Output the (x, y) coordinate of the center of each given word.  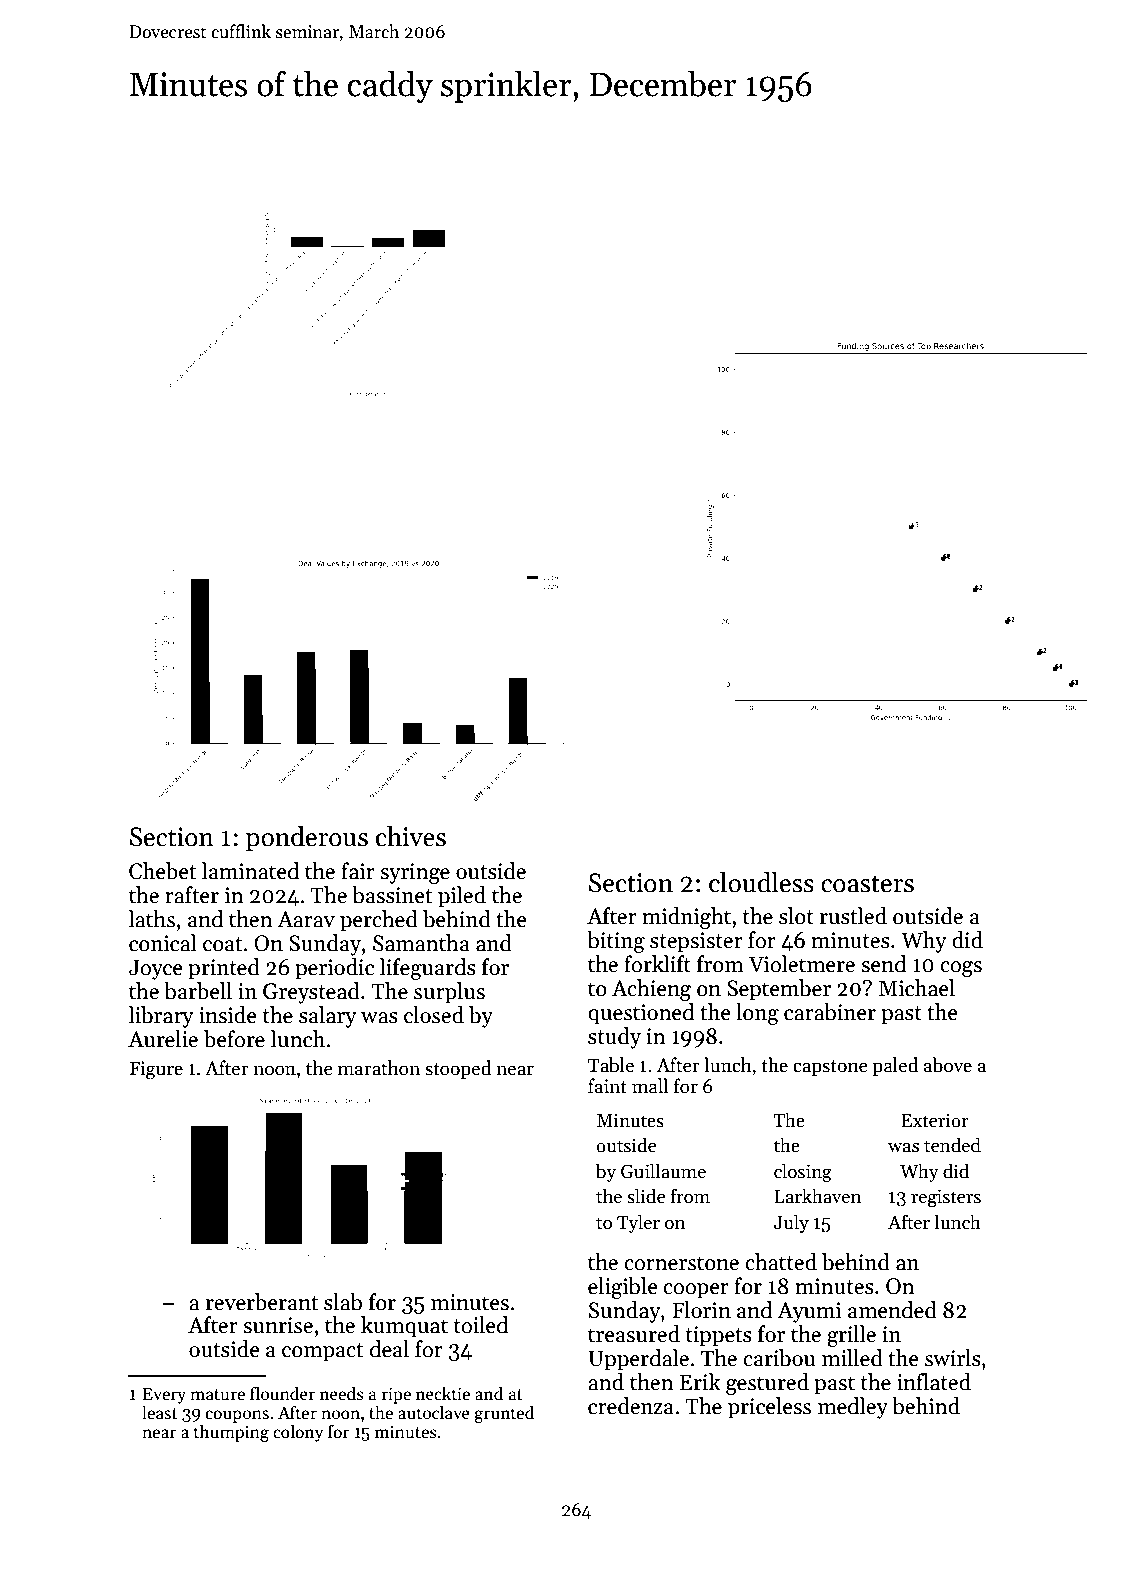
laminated (250, 871)
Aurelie (163, 1039)
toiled (481, 1325)
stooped (458, 1069)
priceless (769, 1408)
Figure (156, 1070)
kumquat (404, 1327)
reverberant (262, 1302)
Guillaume (663, 1171)
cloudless (761, 882)
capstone (830, 1068)
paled (895, 1066)
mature (217, 1395)
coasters (867, 884)
